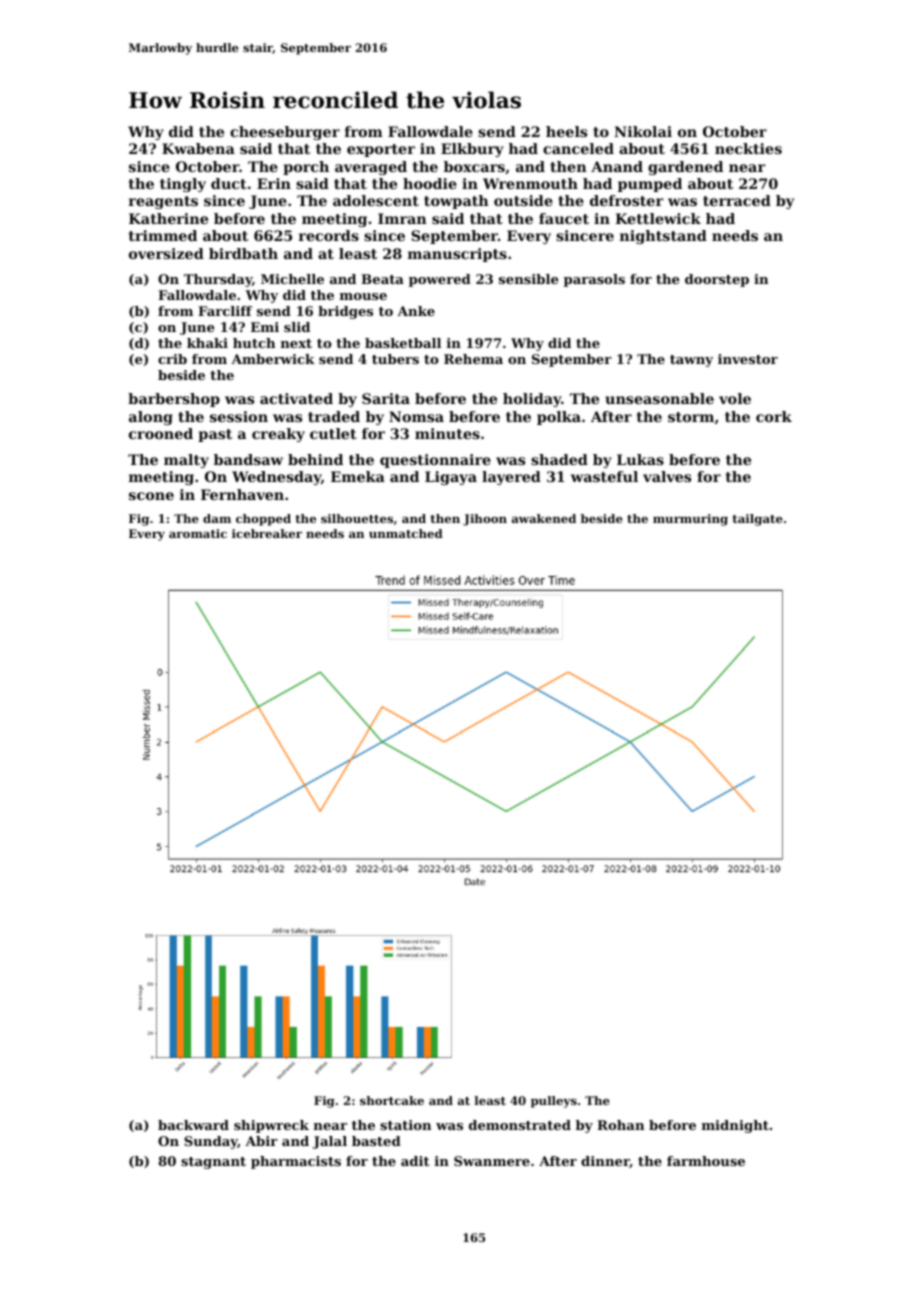 The height and width of the screenshot is (1314, 924). Describe the element at coordinates (690, 520) in the screenshot. I see `murmuring` at that location.
